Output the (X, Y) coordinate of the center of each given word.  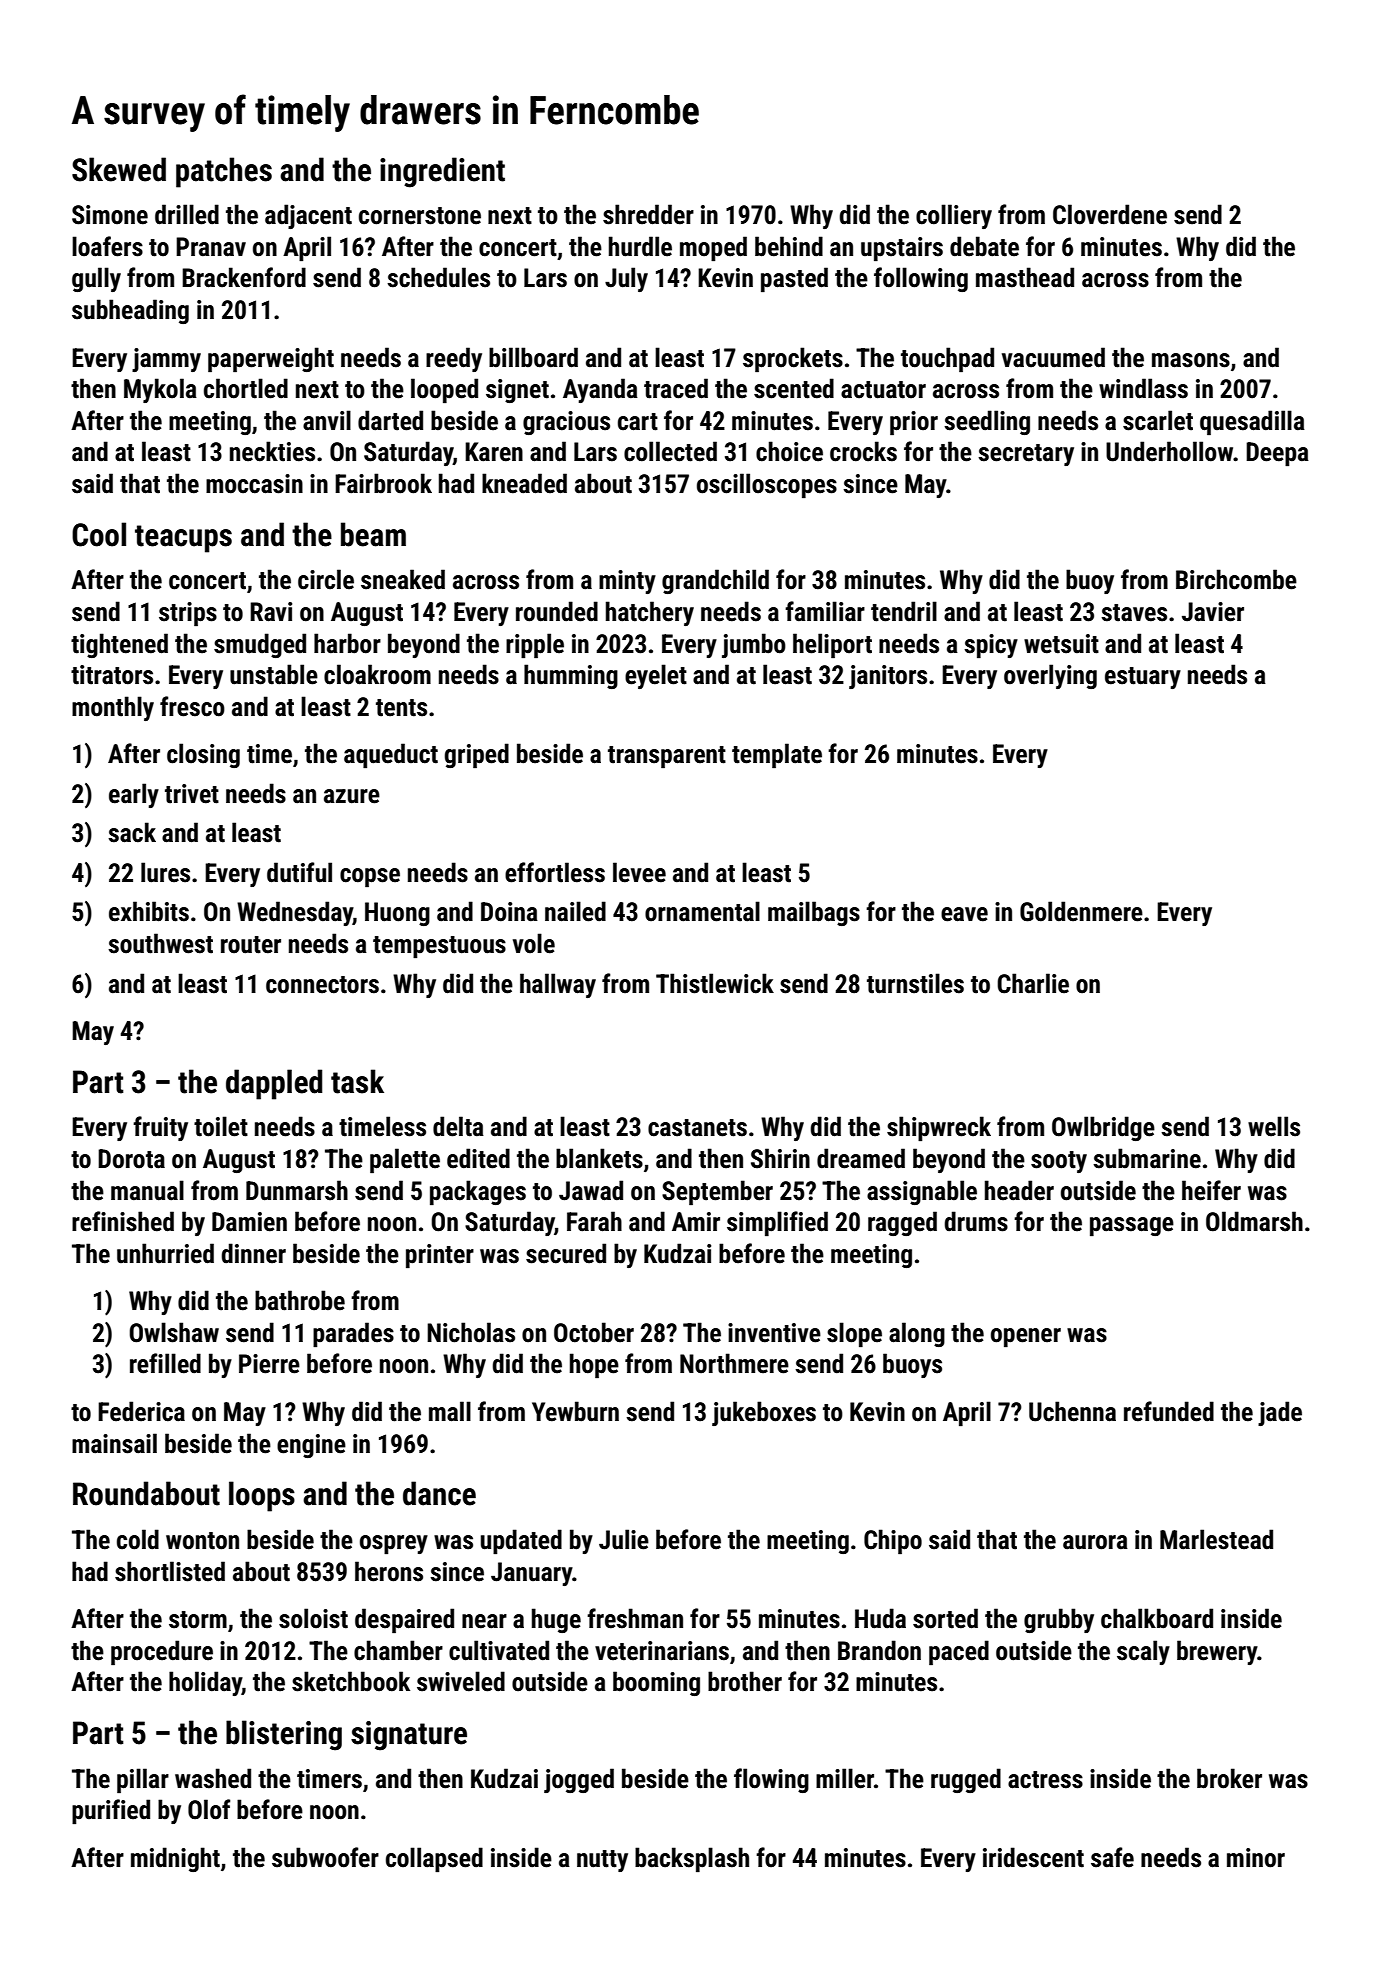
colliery (954, 216)
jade (1280, 1413)
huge (556, 1620)
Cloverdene (1110, 214)
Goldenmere (1081, 911)
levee (639, 872)
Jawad (591, 1190)
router (251, 945)
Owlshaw (174, 1332)
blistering (284, 1735)
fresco (192, 706)
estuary (1143, 678)
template (777, 756)
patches (224, 172)
